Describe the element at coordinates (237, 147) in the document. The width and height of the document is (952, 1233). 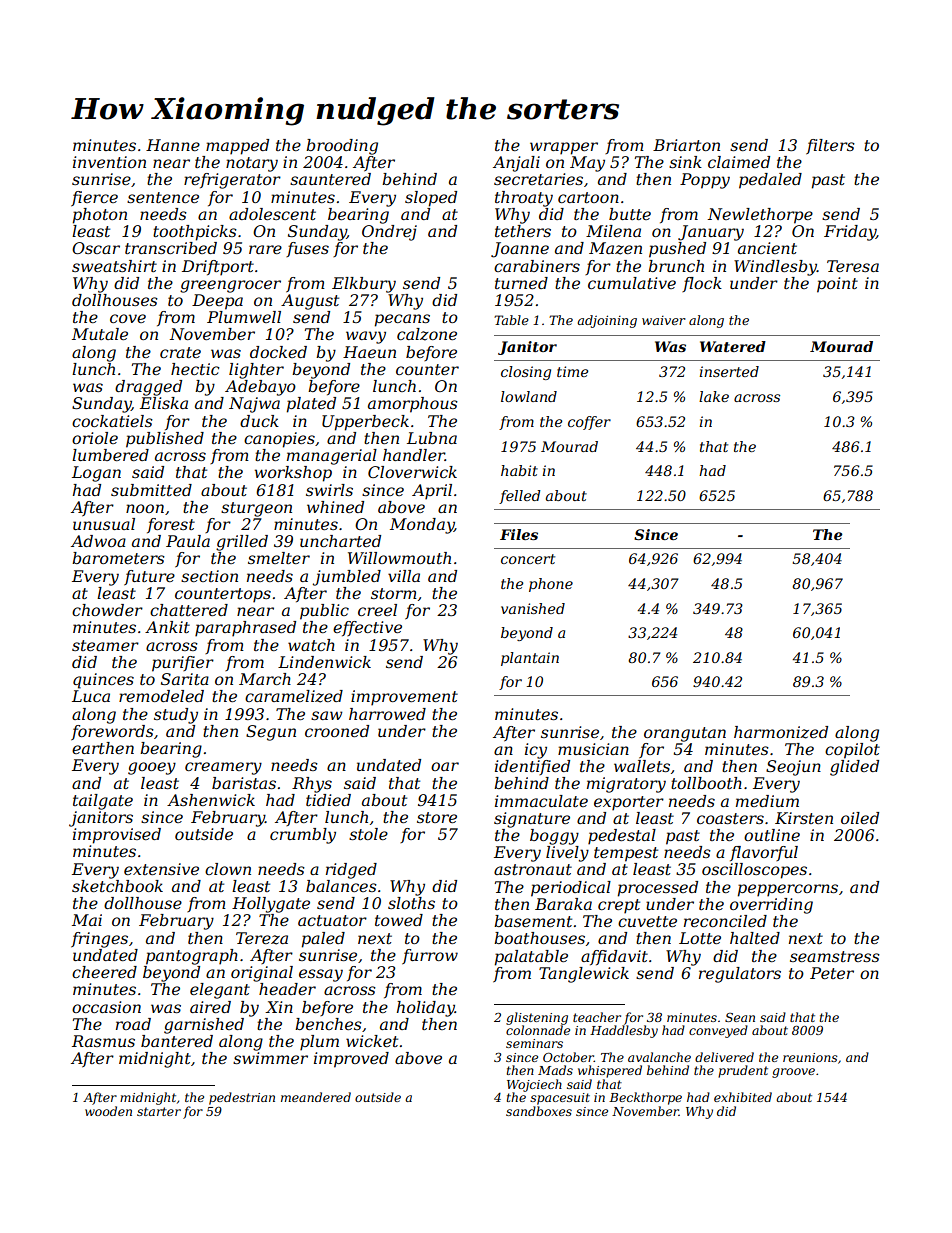
I see `mapped` at that location.
